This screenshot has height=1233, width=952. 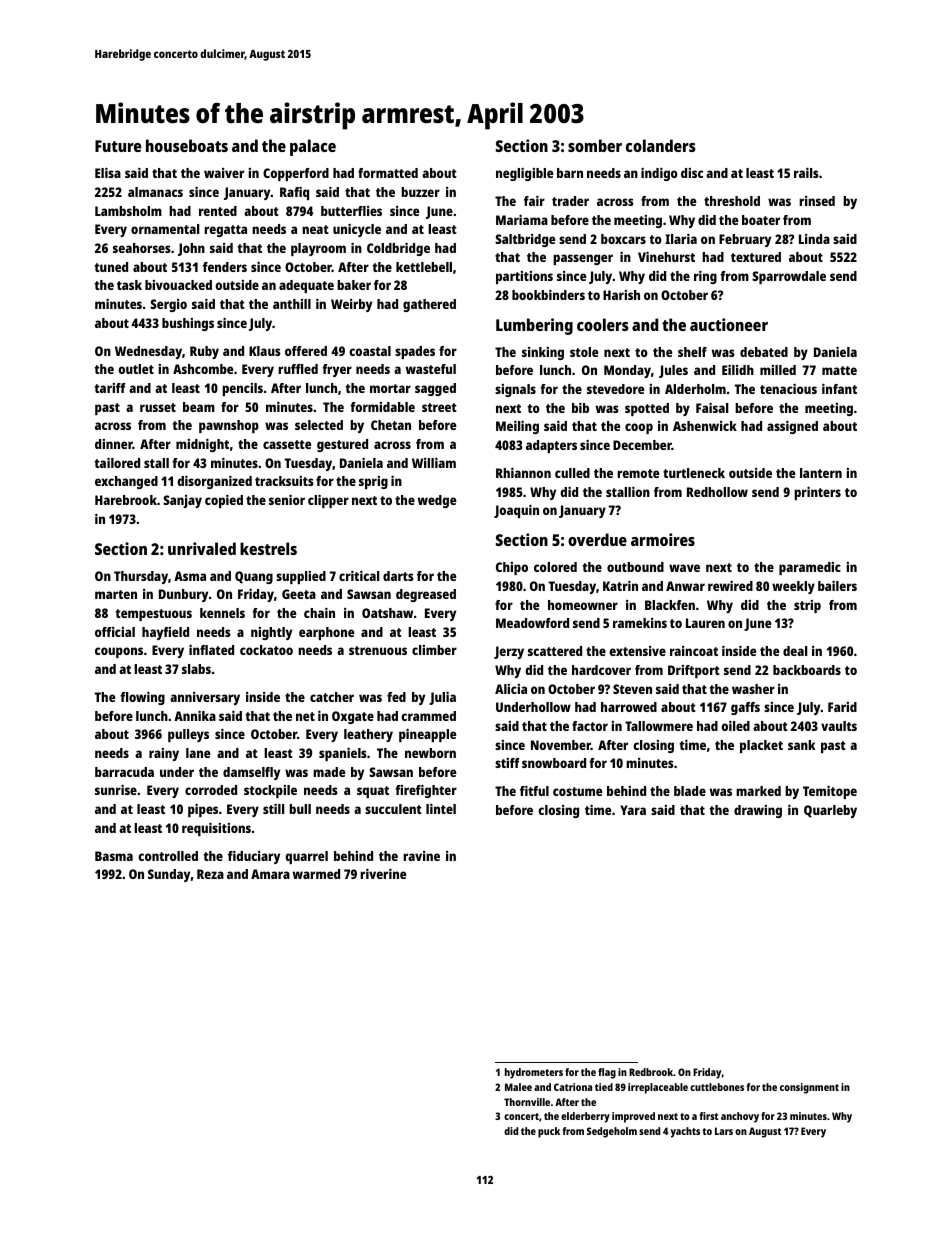 What do you see at coordinates (758, 811) in the screenshot?
I see `drawing` at bounding box center [758, 811].
